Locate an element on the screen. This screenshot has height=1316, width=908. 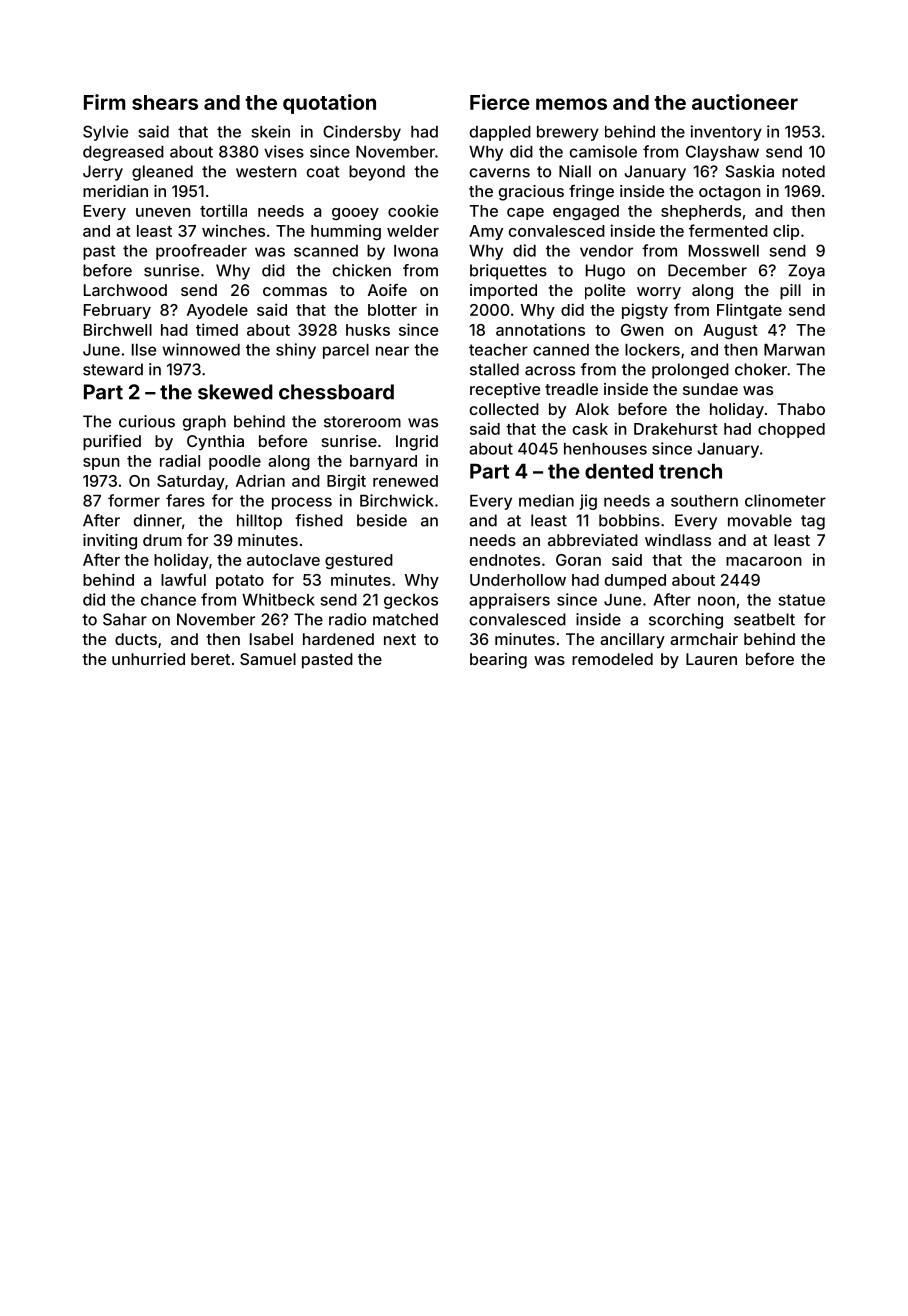
Sylvie is located at coordinates (105, 133).
